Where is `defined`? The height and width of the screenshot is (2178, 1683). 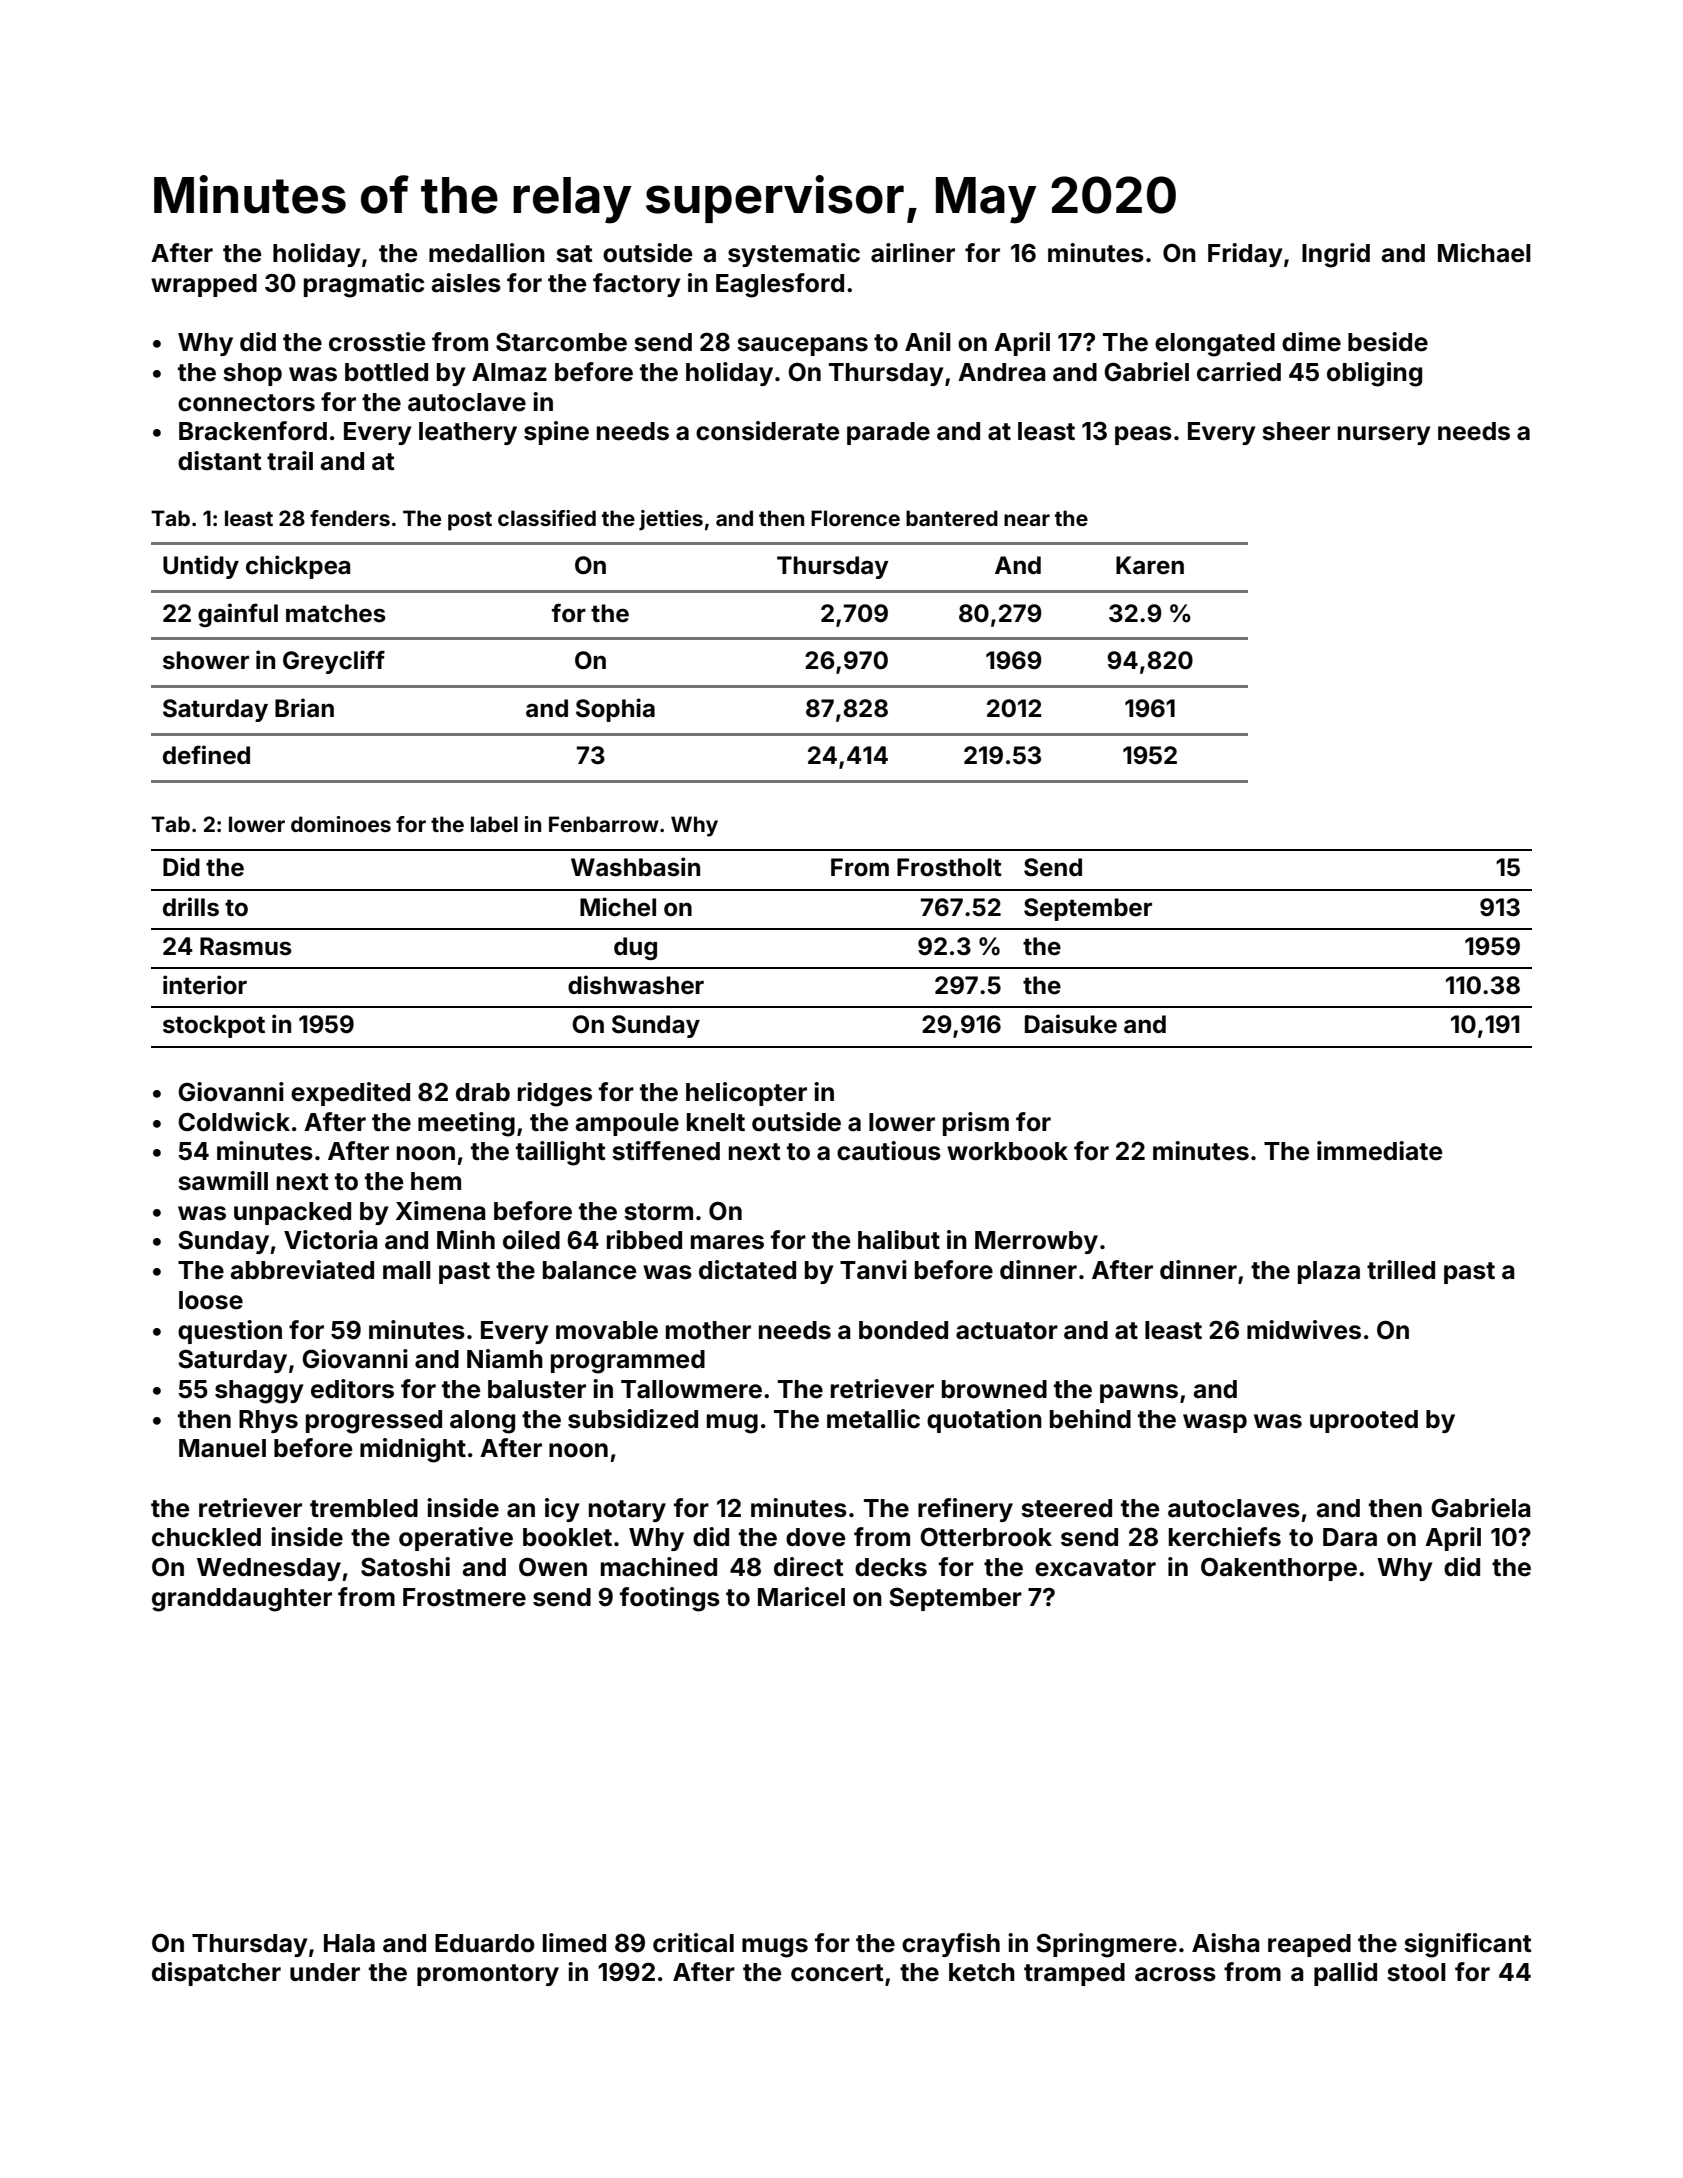
defined is located at coordinates (206, 755).
